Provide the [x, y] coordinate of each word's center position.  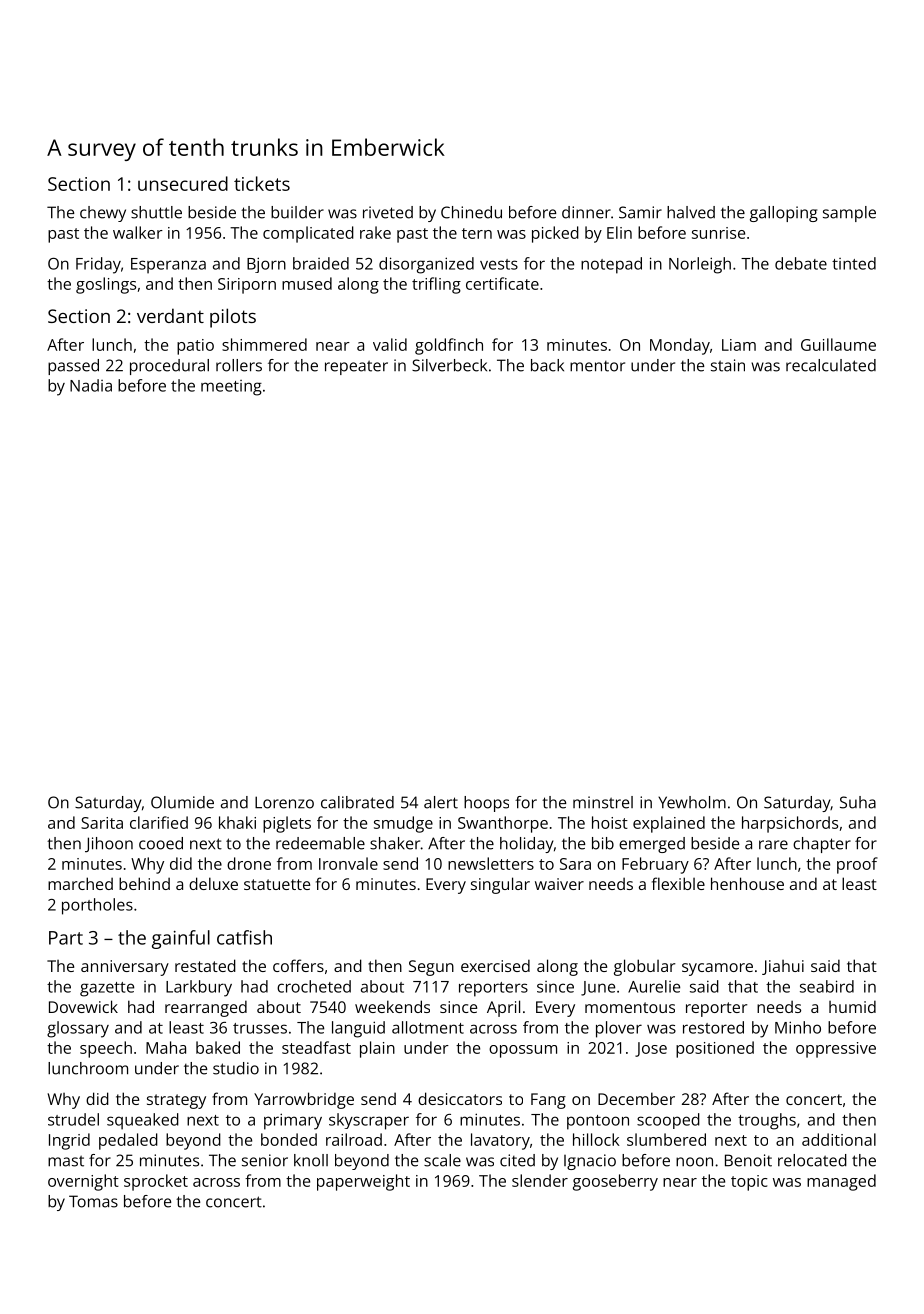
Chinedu [471, 212]
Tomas [93, 1201]
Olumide [182, 802]
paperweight [363, 1182]
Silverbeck [449, 365]
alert [441, 802]
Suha [858, 802]
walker [138, 232]
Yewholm [692, 802]
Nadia [91, 385]
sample [849, 214]
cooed [161, 843]
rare [773, 845]
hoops [486, 804]
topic [749, 1183]
